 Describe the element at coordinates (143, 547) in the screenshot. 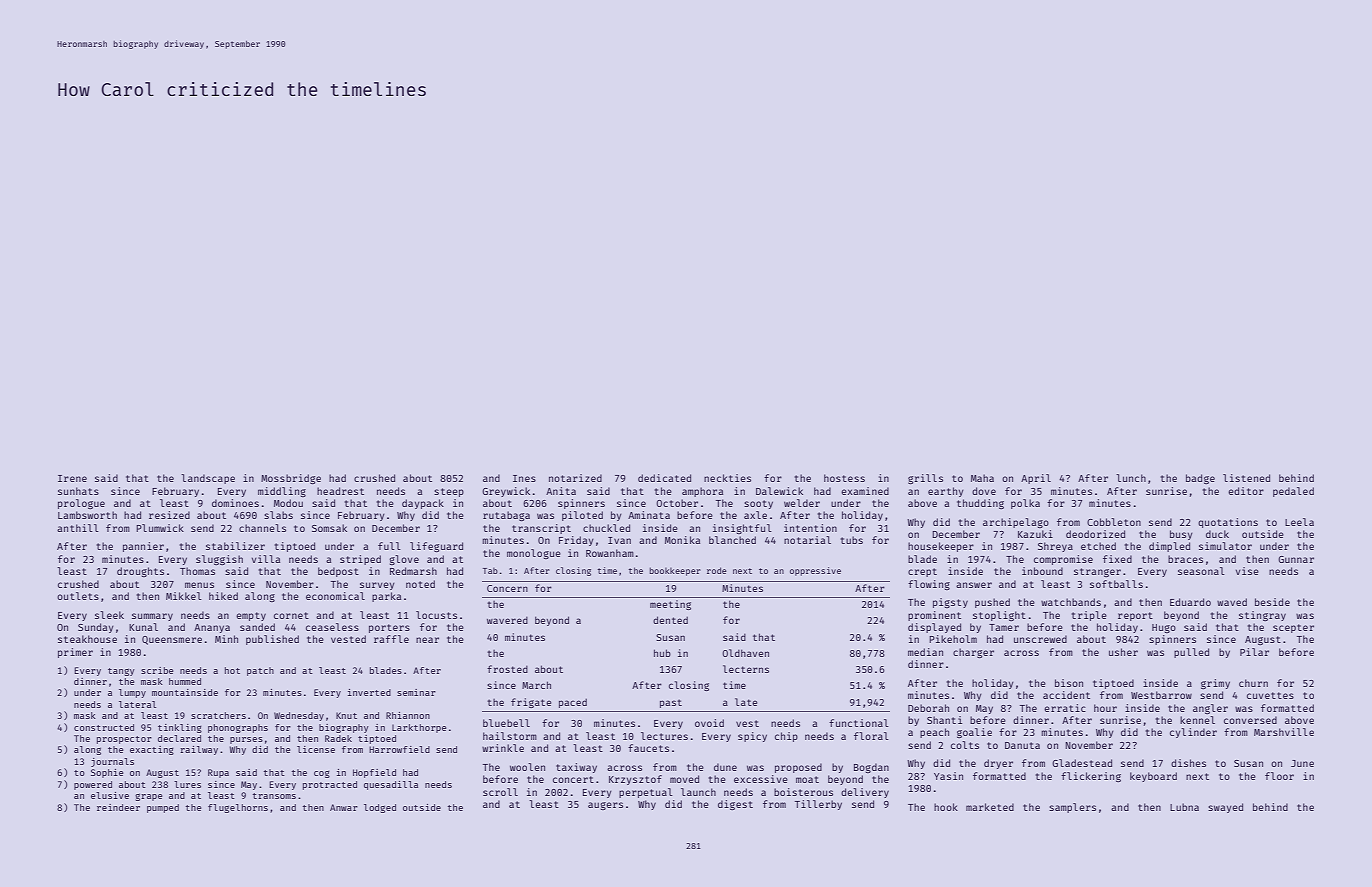

I see `pannier` at that location.
